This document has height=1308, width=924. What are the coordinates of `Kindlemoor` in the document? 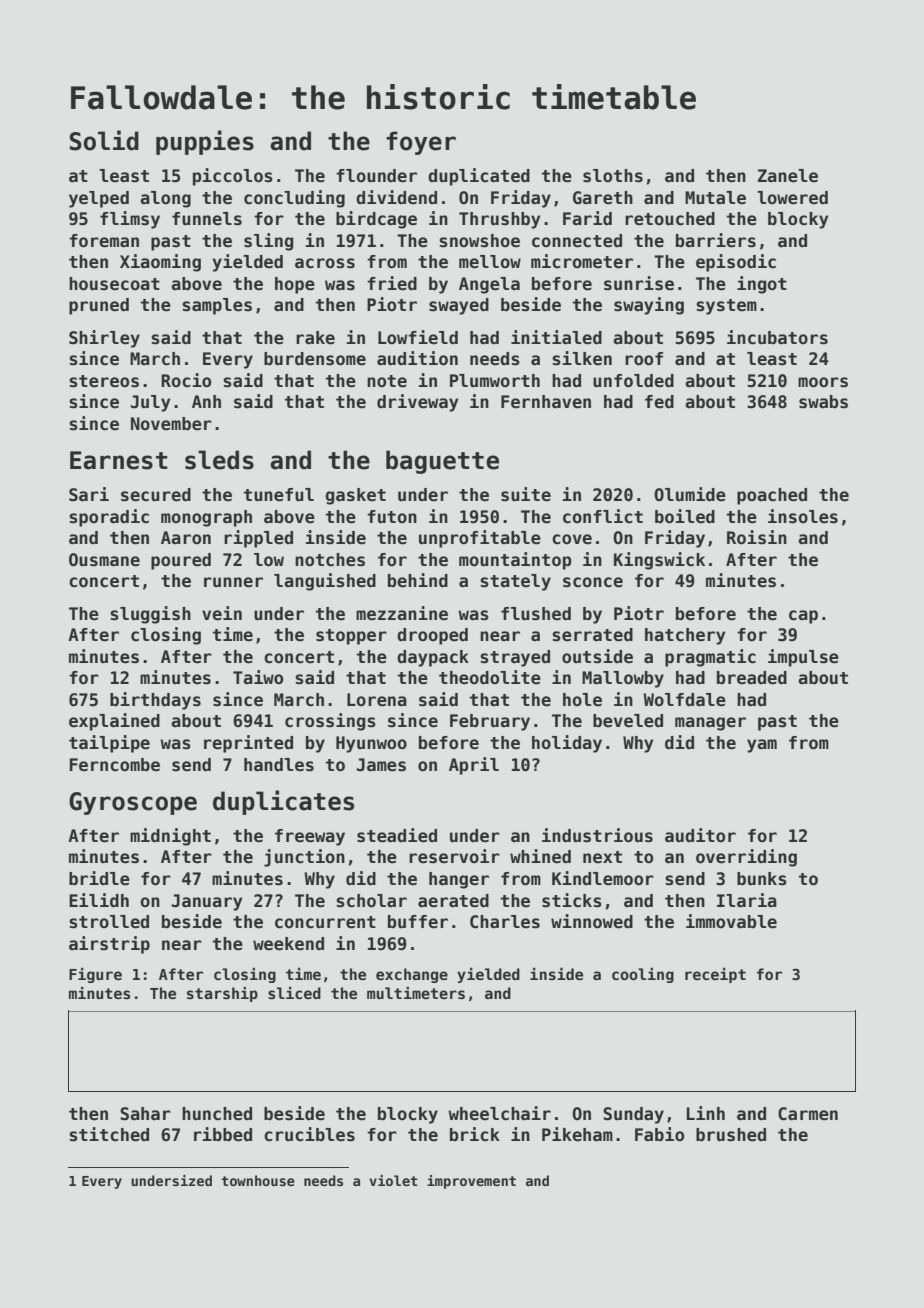 It's located at (603, 878).
